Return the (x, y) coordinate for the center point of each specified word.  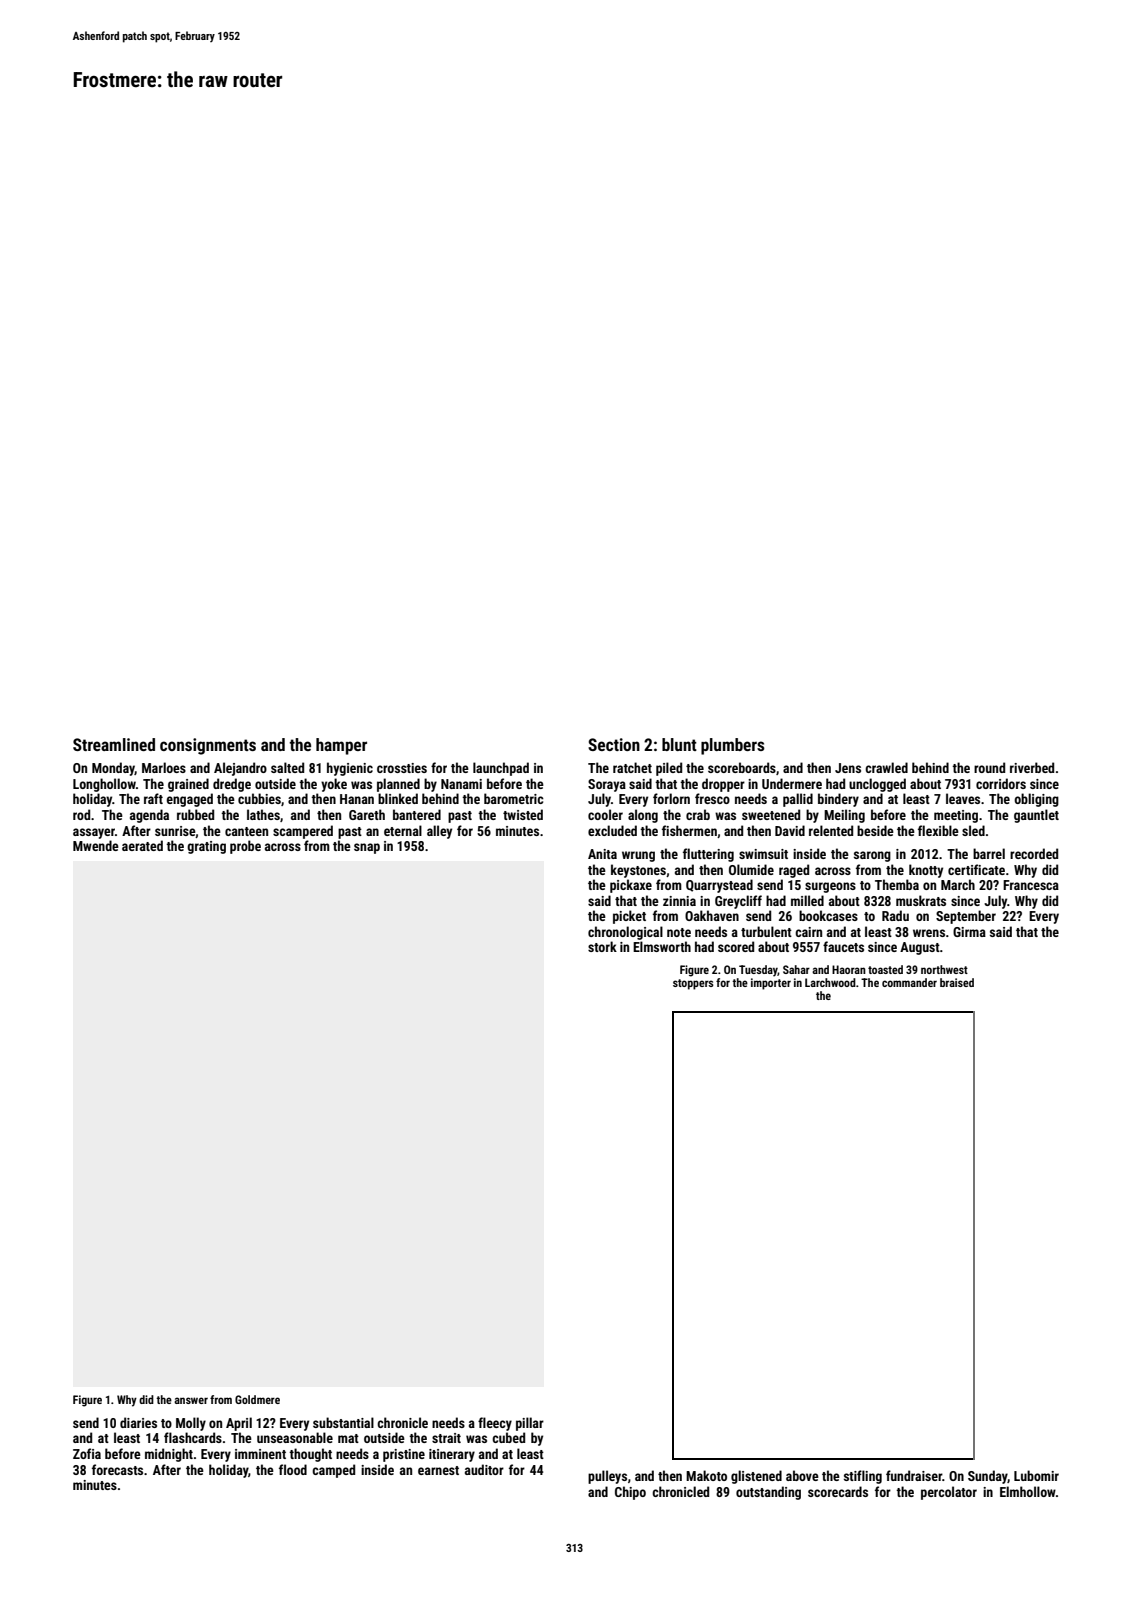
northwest (944, 969)
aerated (142, 845)
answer (191, 1400)
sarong (872, 856)
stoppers (693, 984)
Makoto (706, 1475)
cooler (605, 814)
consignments (208, 746)
